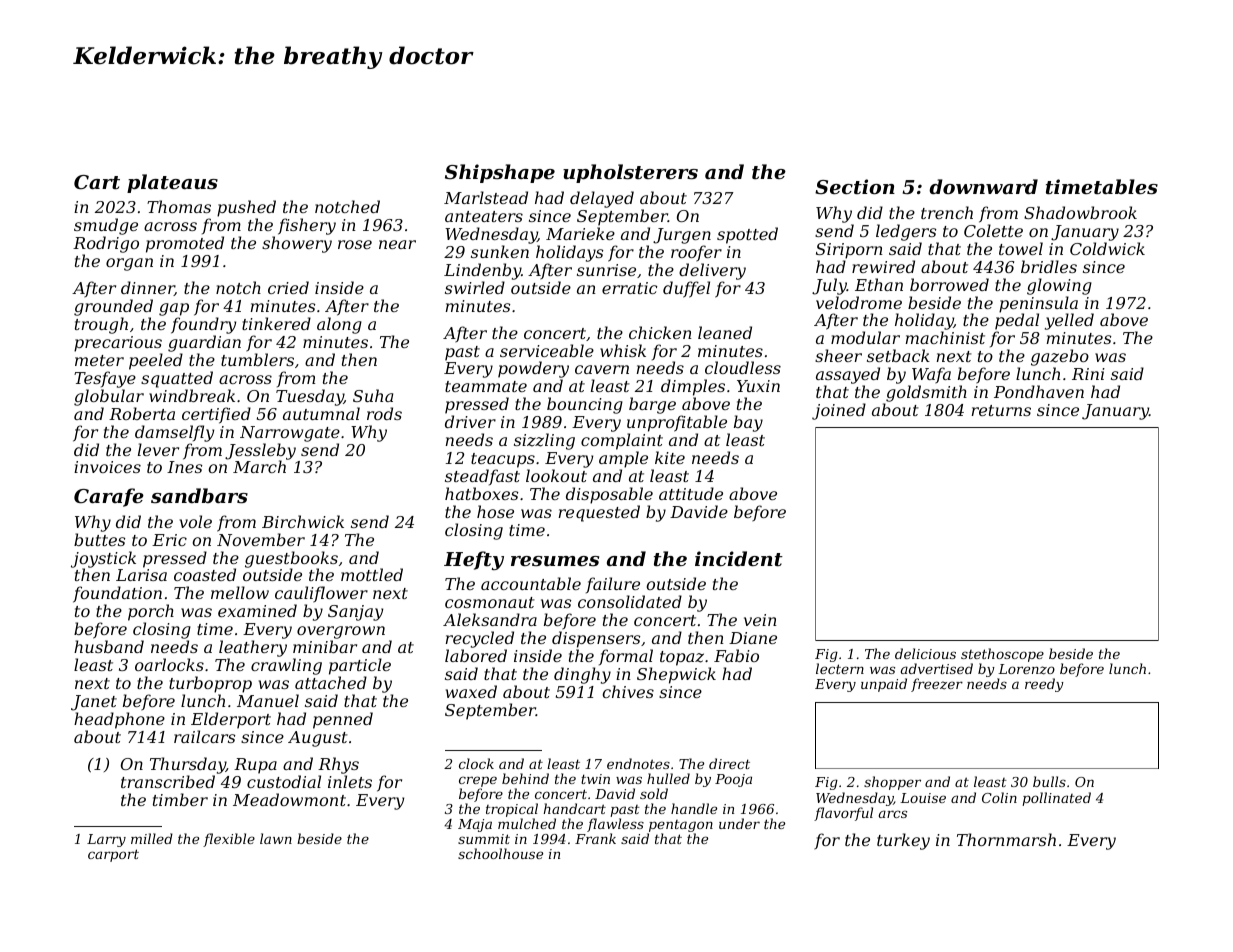 Image resolution: width=1233 pixels, height=952 pixels. What do you see at coordinates (503, 460) in the screenshot?
I see `teacups` at bounding box center [503, 460].
